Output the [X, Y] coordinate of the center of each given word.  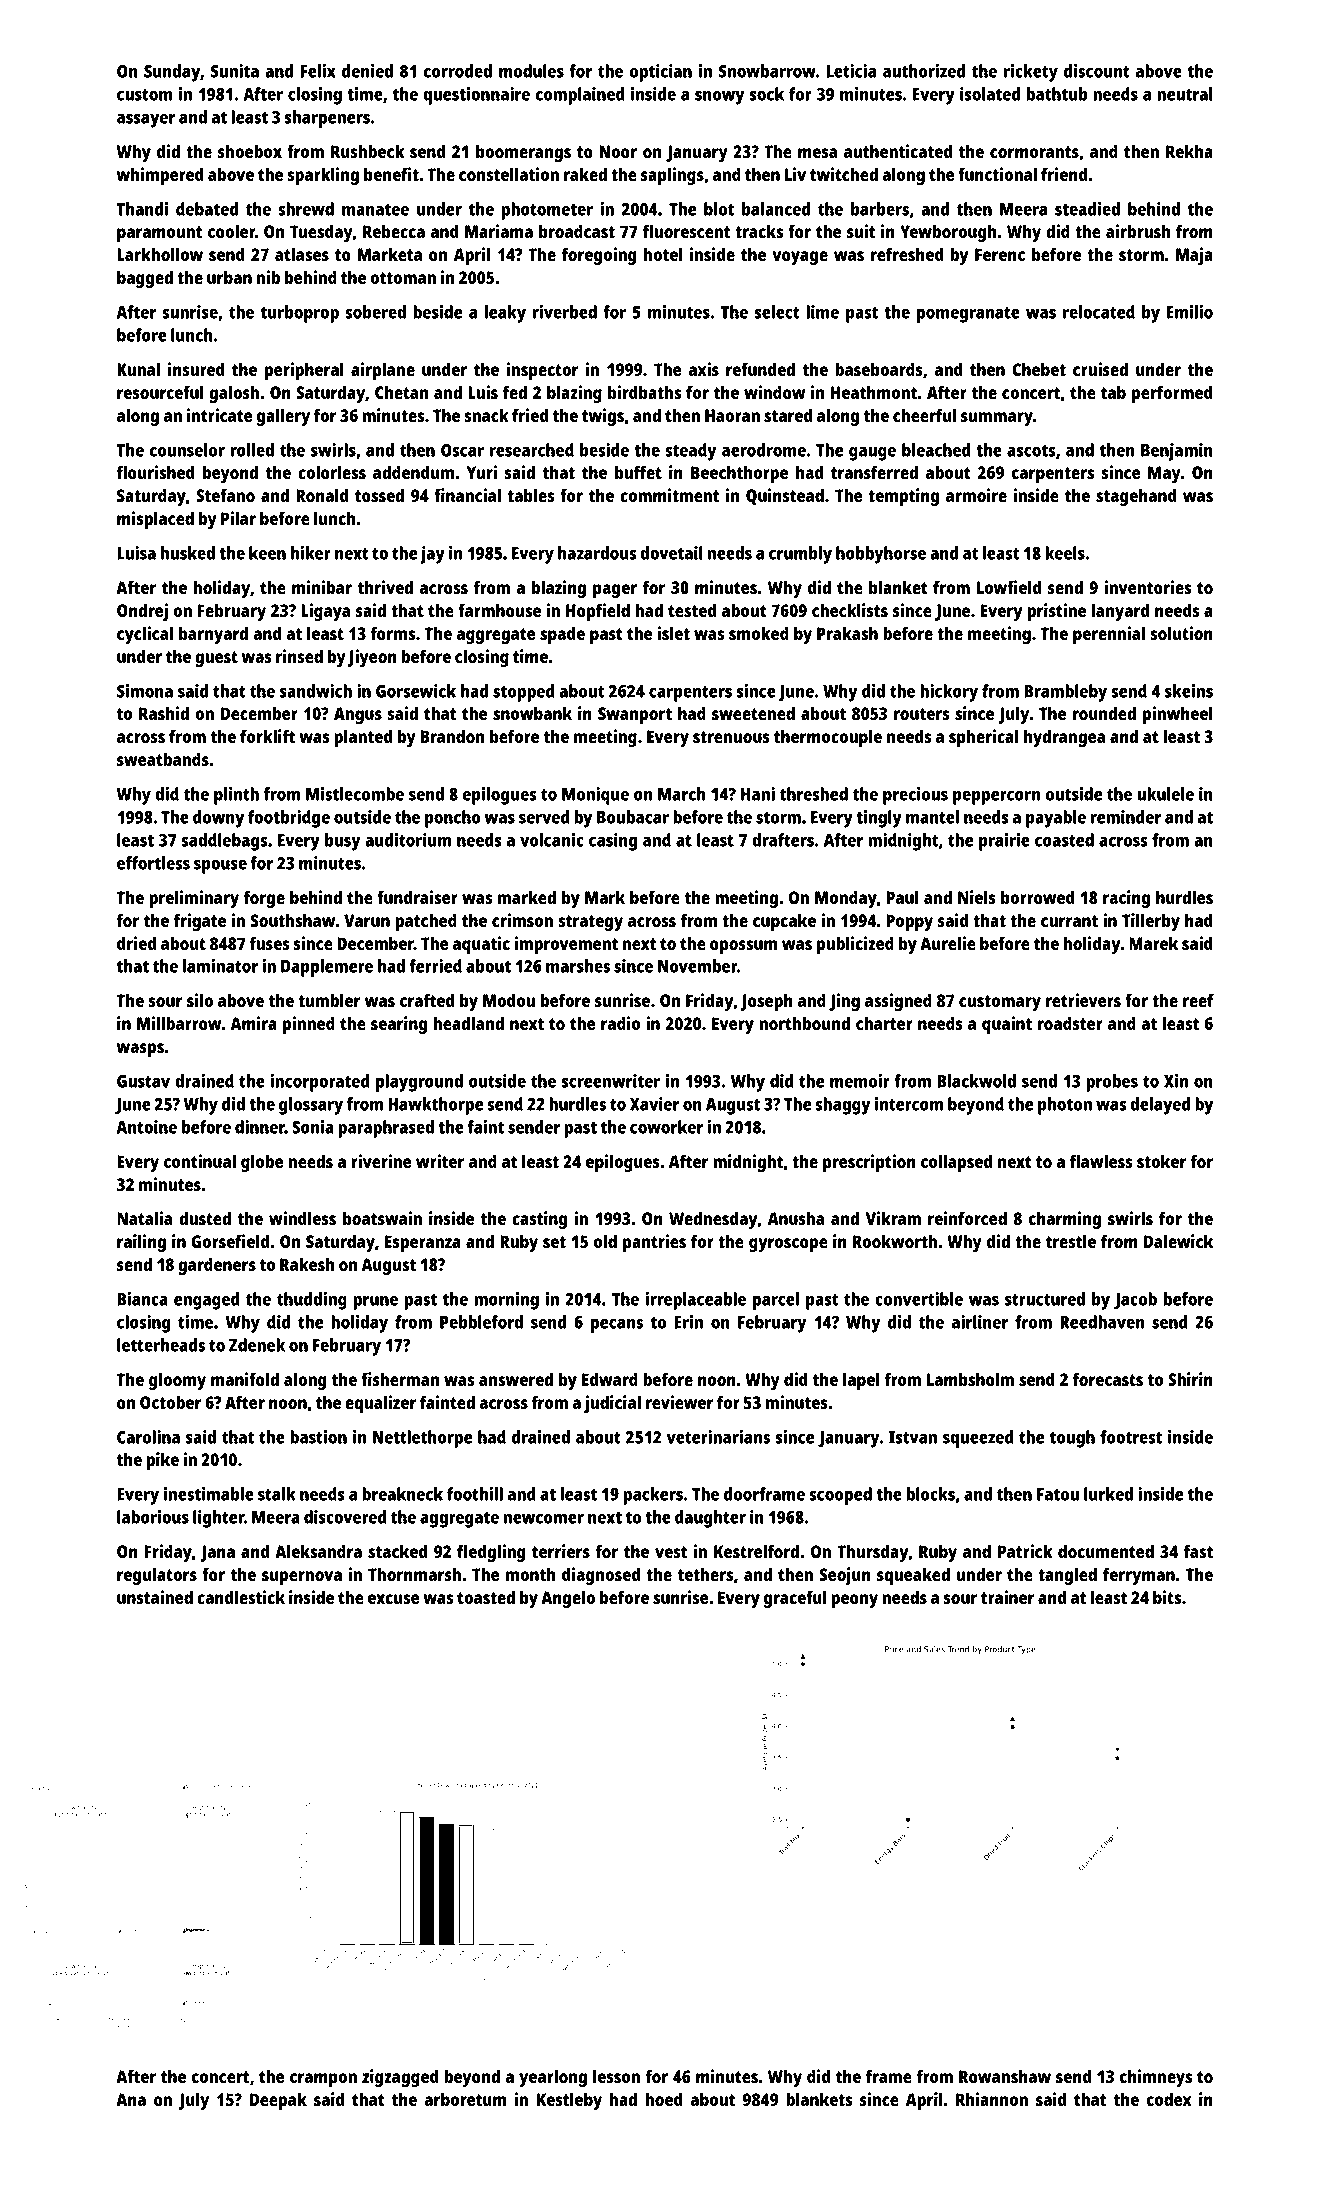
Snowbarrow [767, 71]
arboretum [465, 2099]
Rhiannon [992, 2099]
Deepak [278, 2101]
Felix [318, 71]
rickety [1031, 73]
